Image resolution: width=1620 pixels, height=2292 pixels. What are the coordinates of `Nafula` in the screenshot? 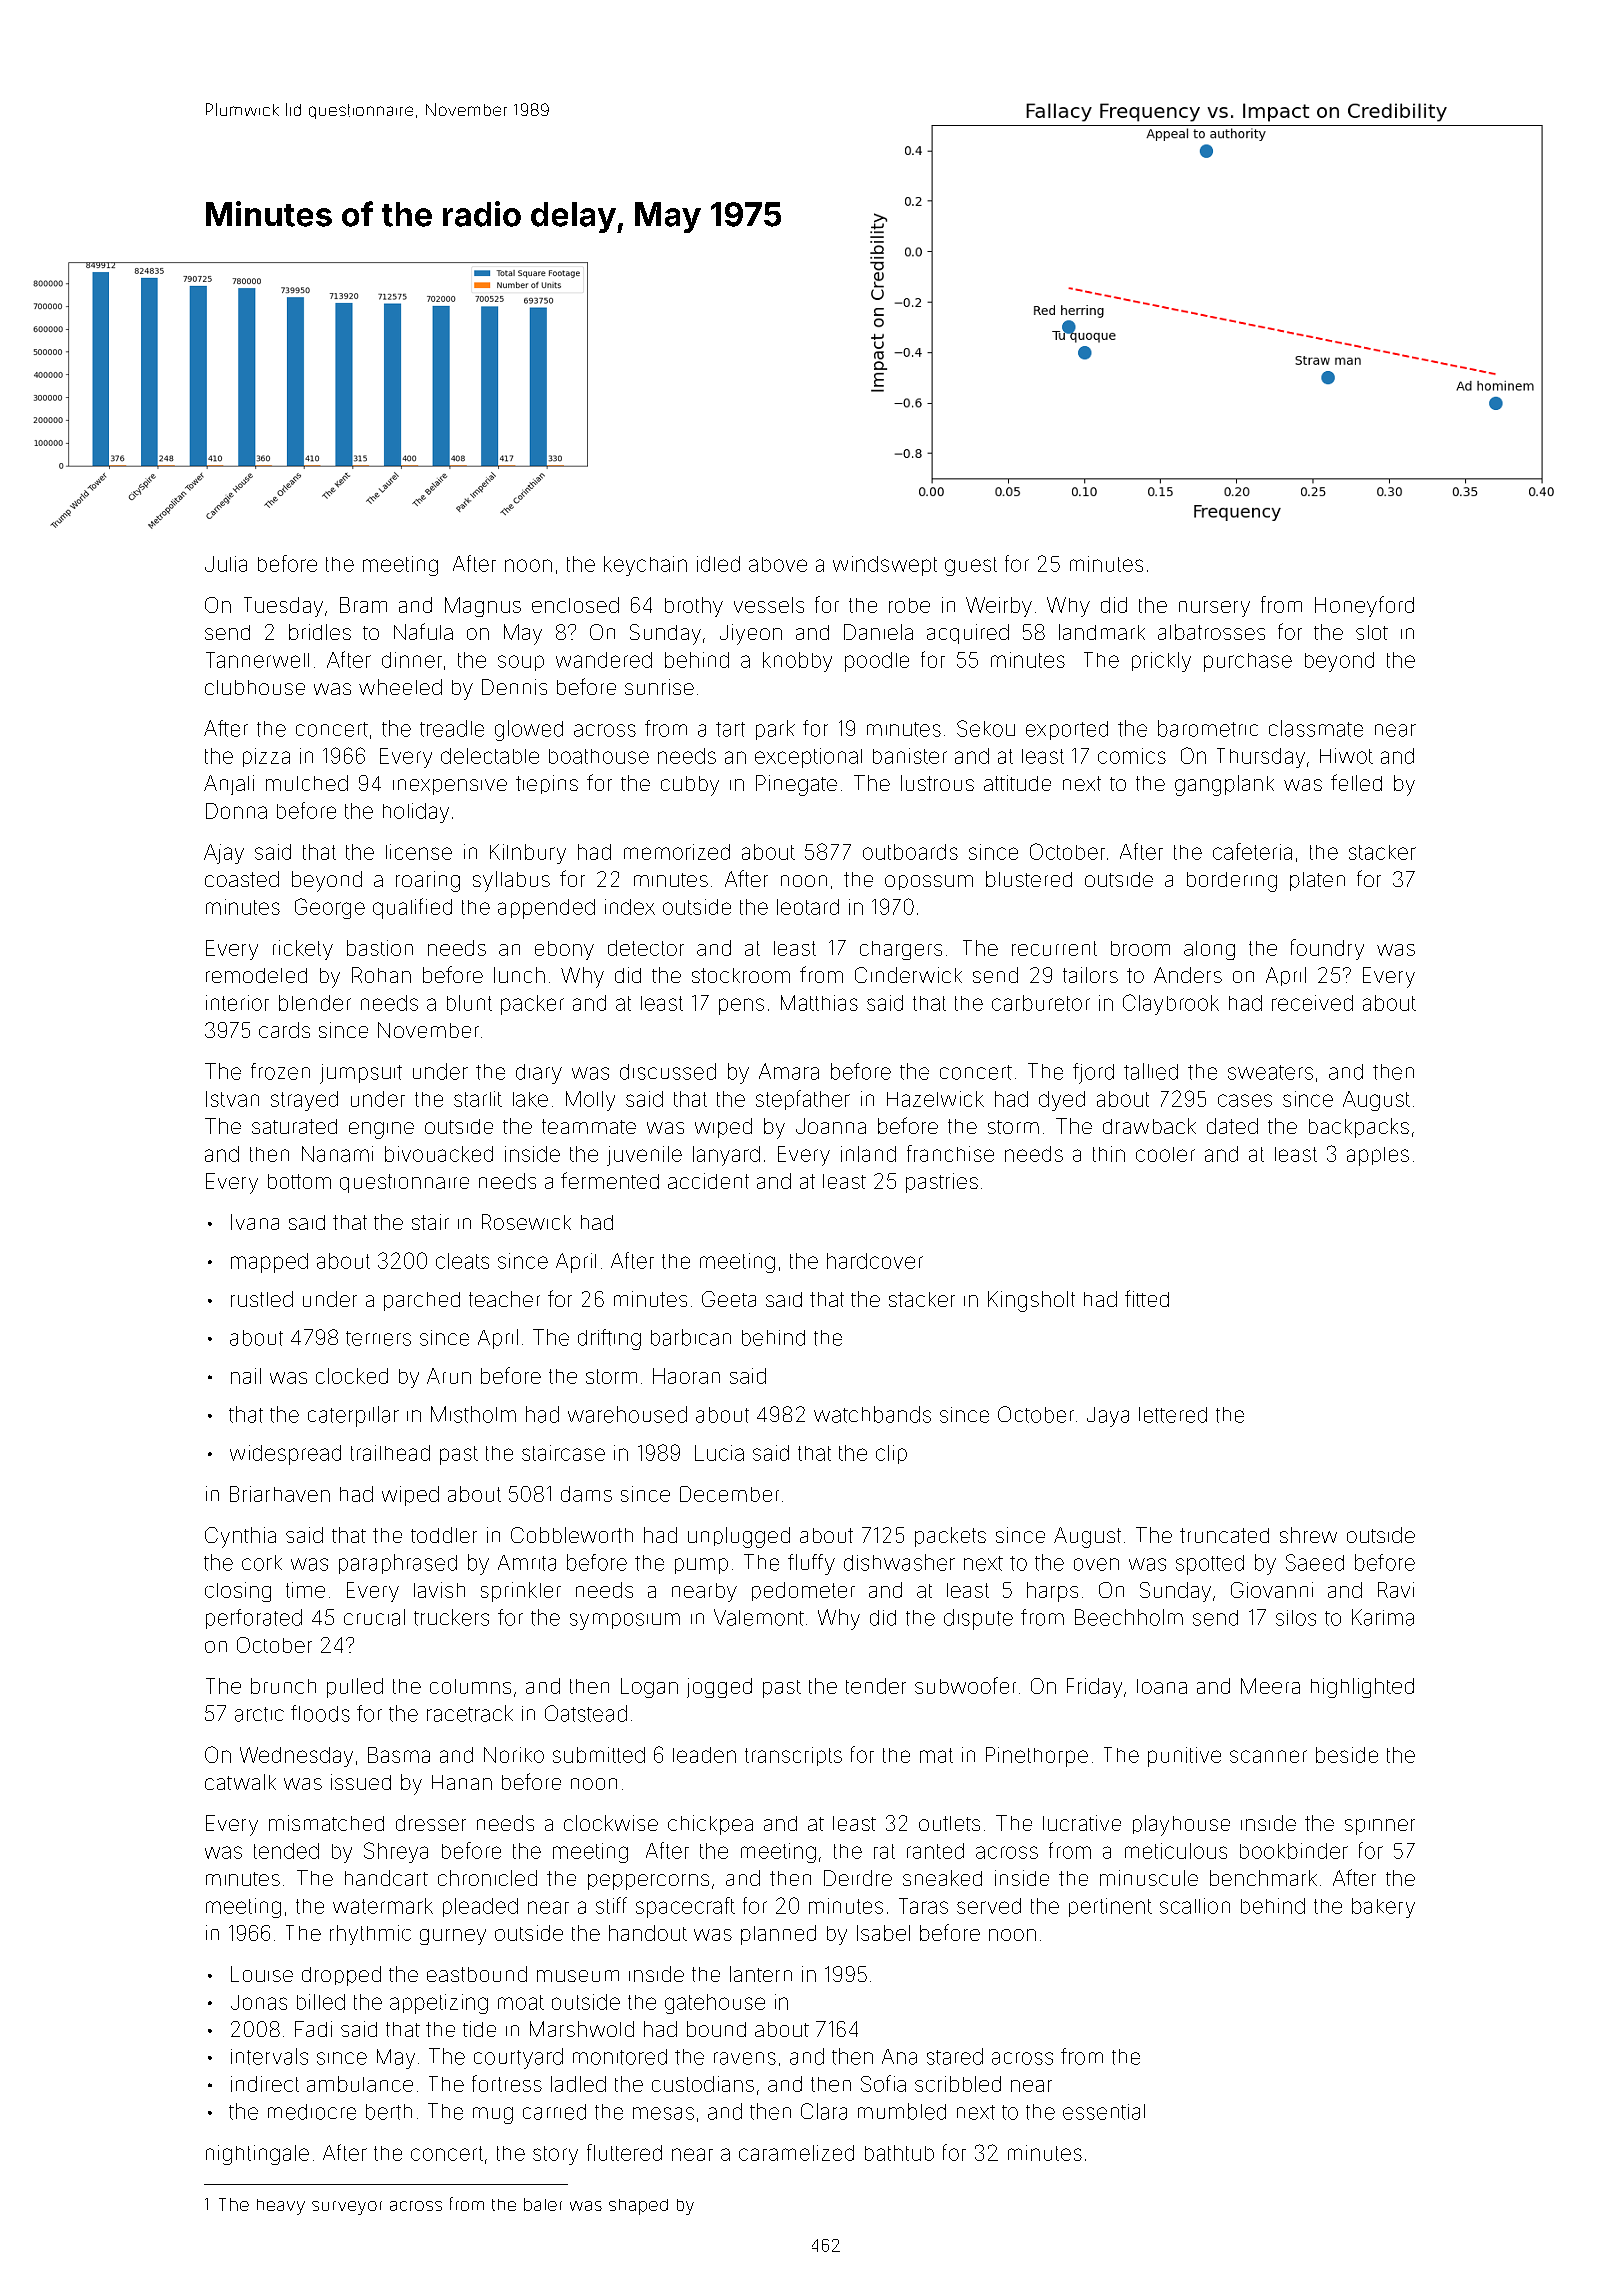 It's located at (423, 631).
